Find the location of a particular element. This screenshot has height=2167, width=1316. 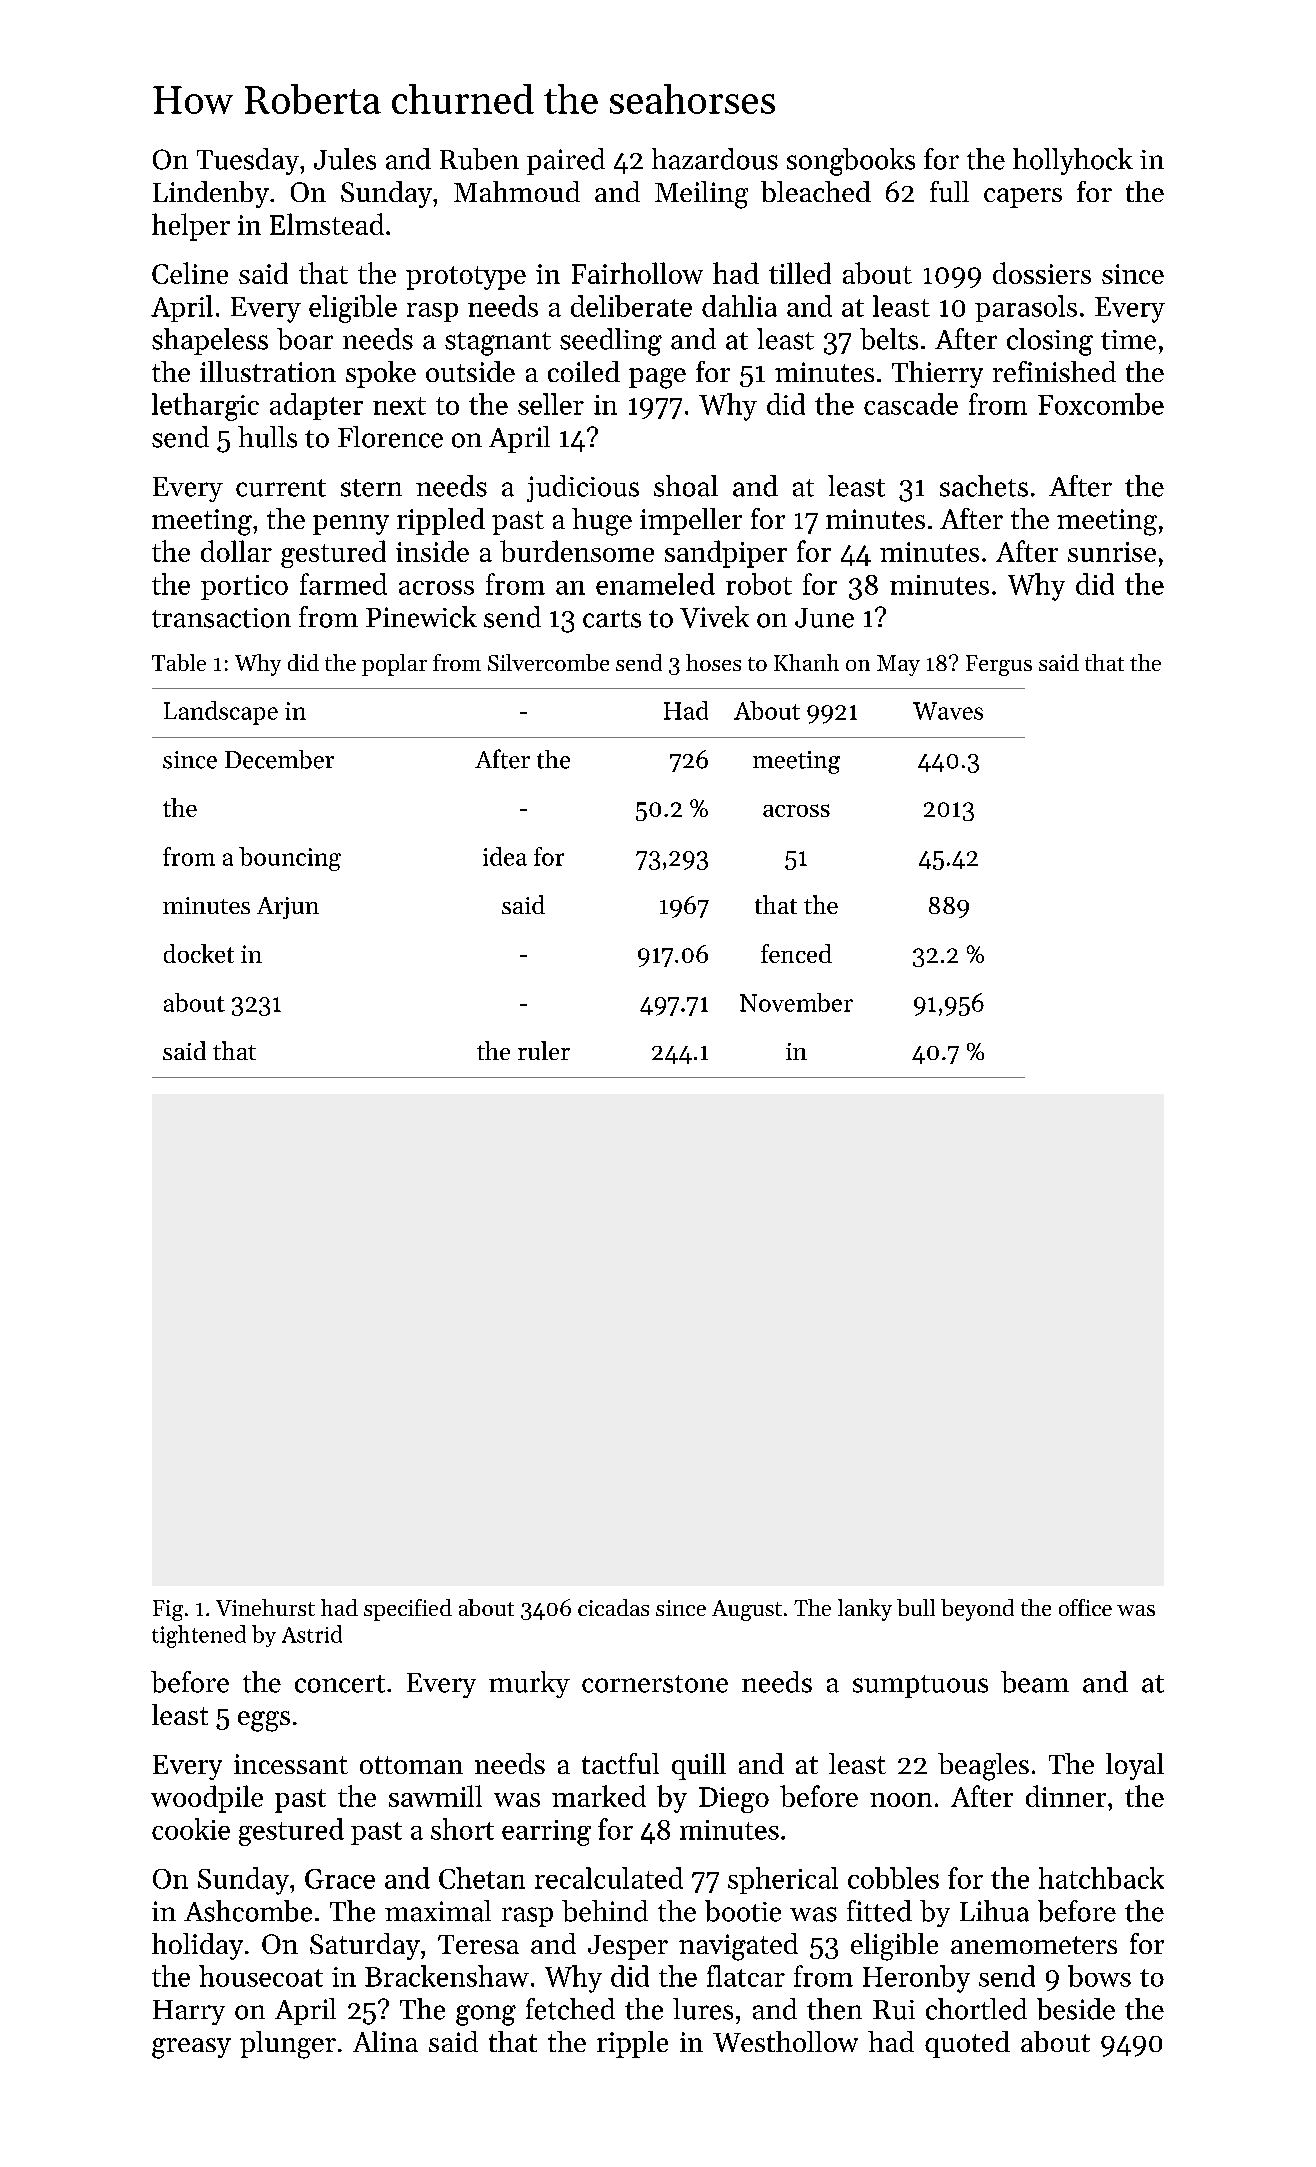

Harry is located at coordinates (189, 2012).
